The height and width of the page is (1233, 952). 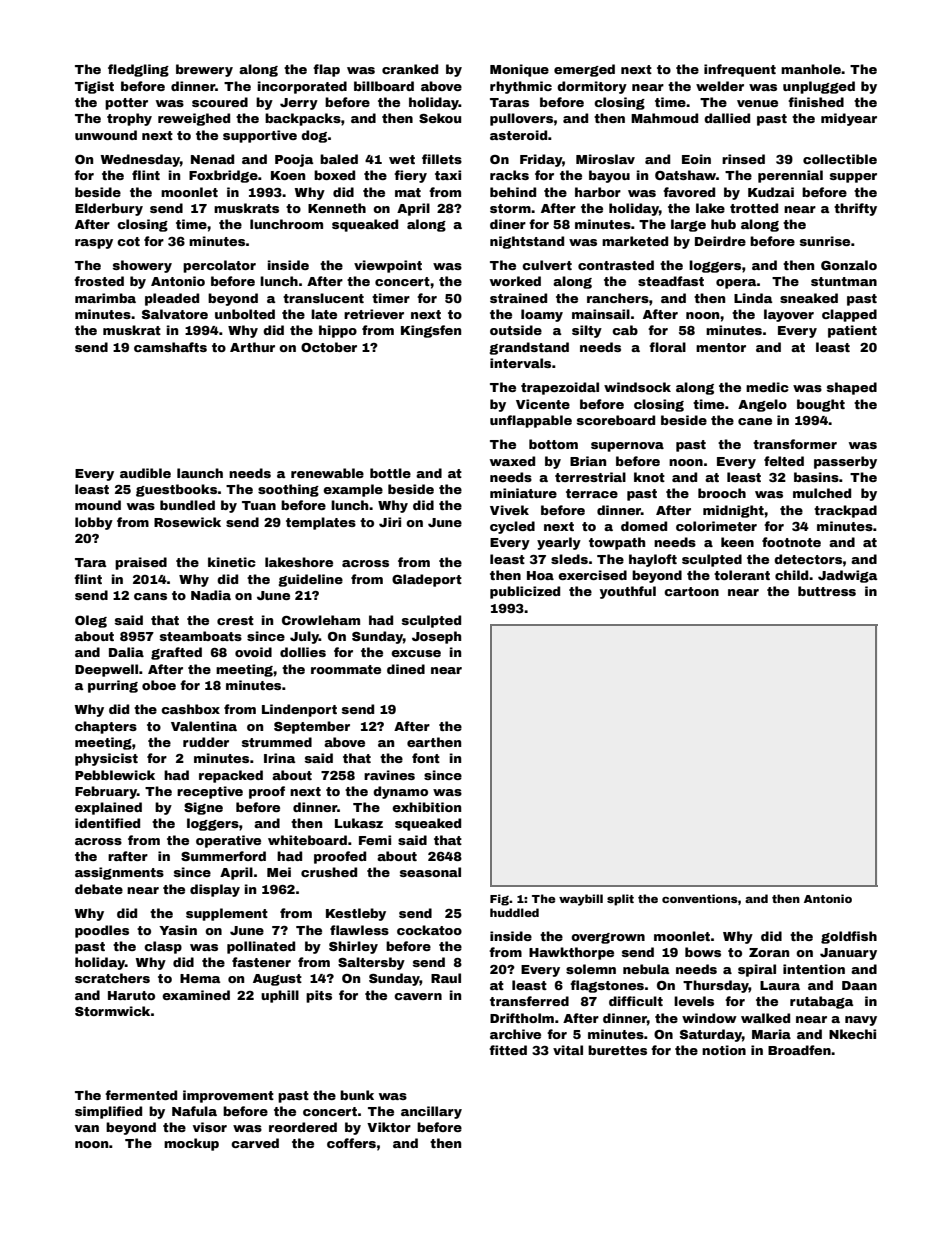 I want to click on trackpad, so click(x=845, y=511).
